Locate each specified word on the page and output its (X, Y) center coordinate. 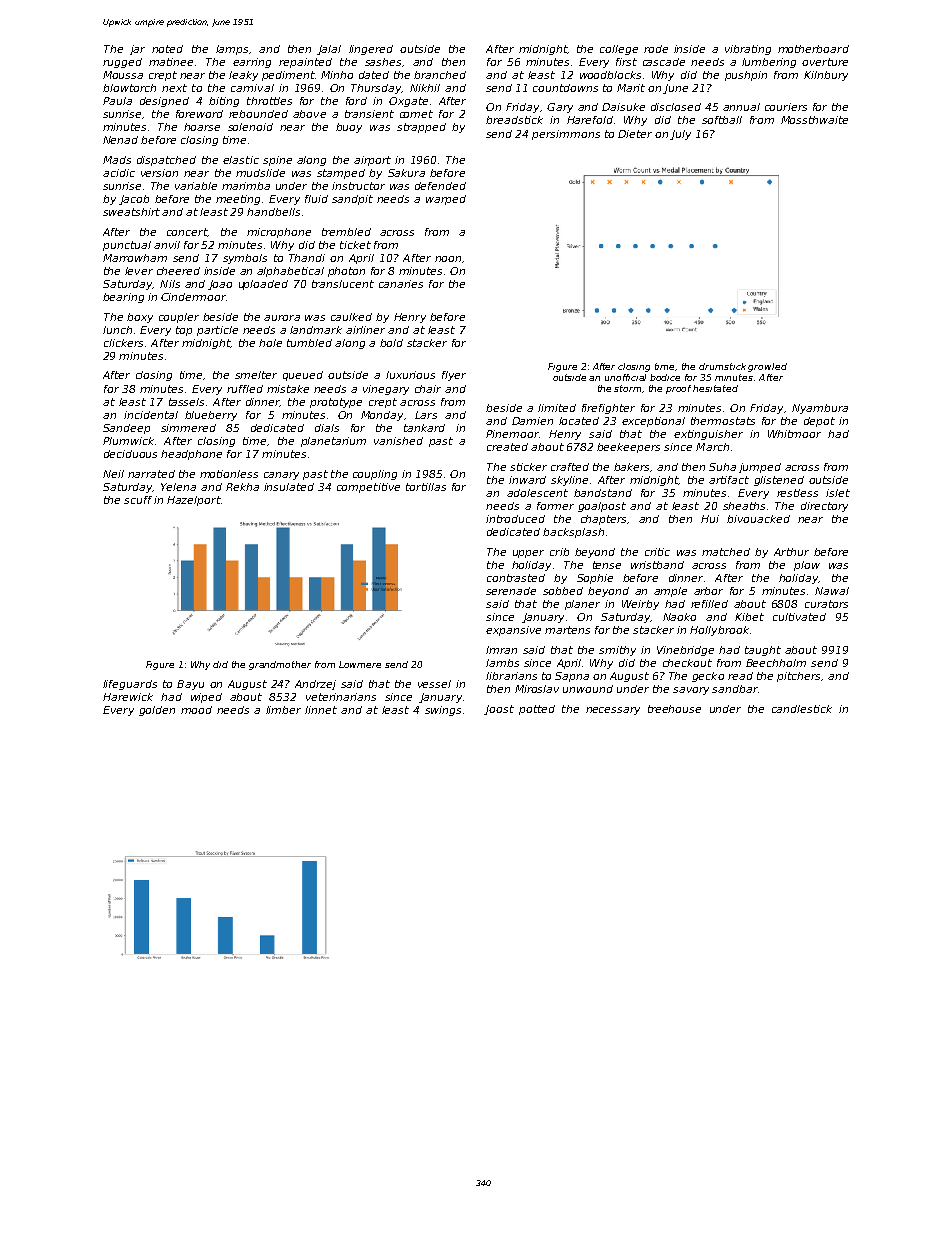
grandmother (280, 665)
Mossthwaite (814, 120)
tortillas (426, 487)
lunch (117, 330)
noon (448, 259)
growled (767, 367)
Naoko (679, 617)
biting (224, 102)
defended (440, 186)
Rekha (242, 487)
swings (443, 711)
